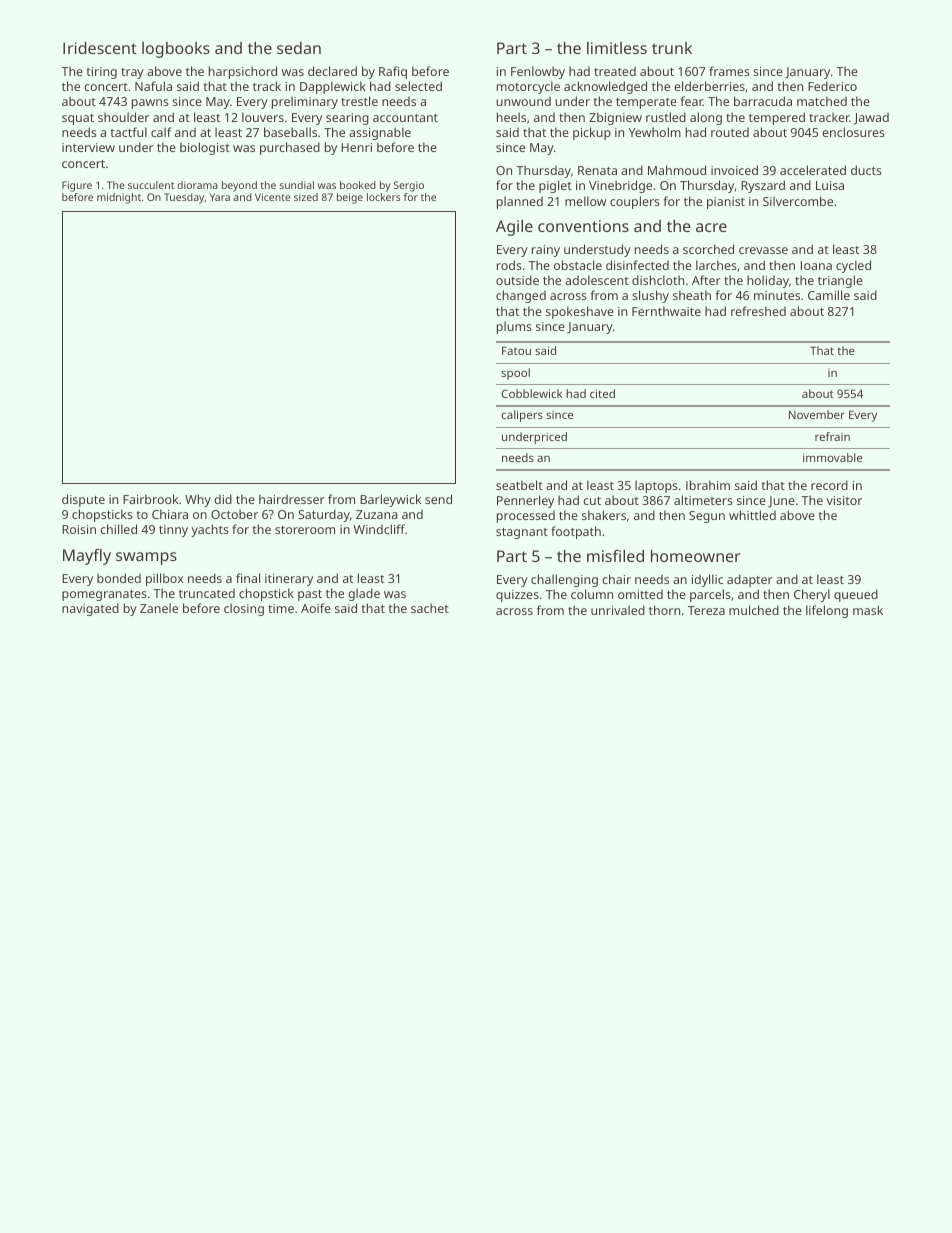  What do you see at coordinates (617, 48) in the screenshot?
I see `limitless` at bounding box center [617, 48].
